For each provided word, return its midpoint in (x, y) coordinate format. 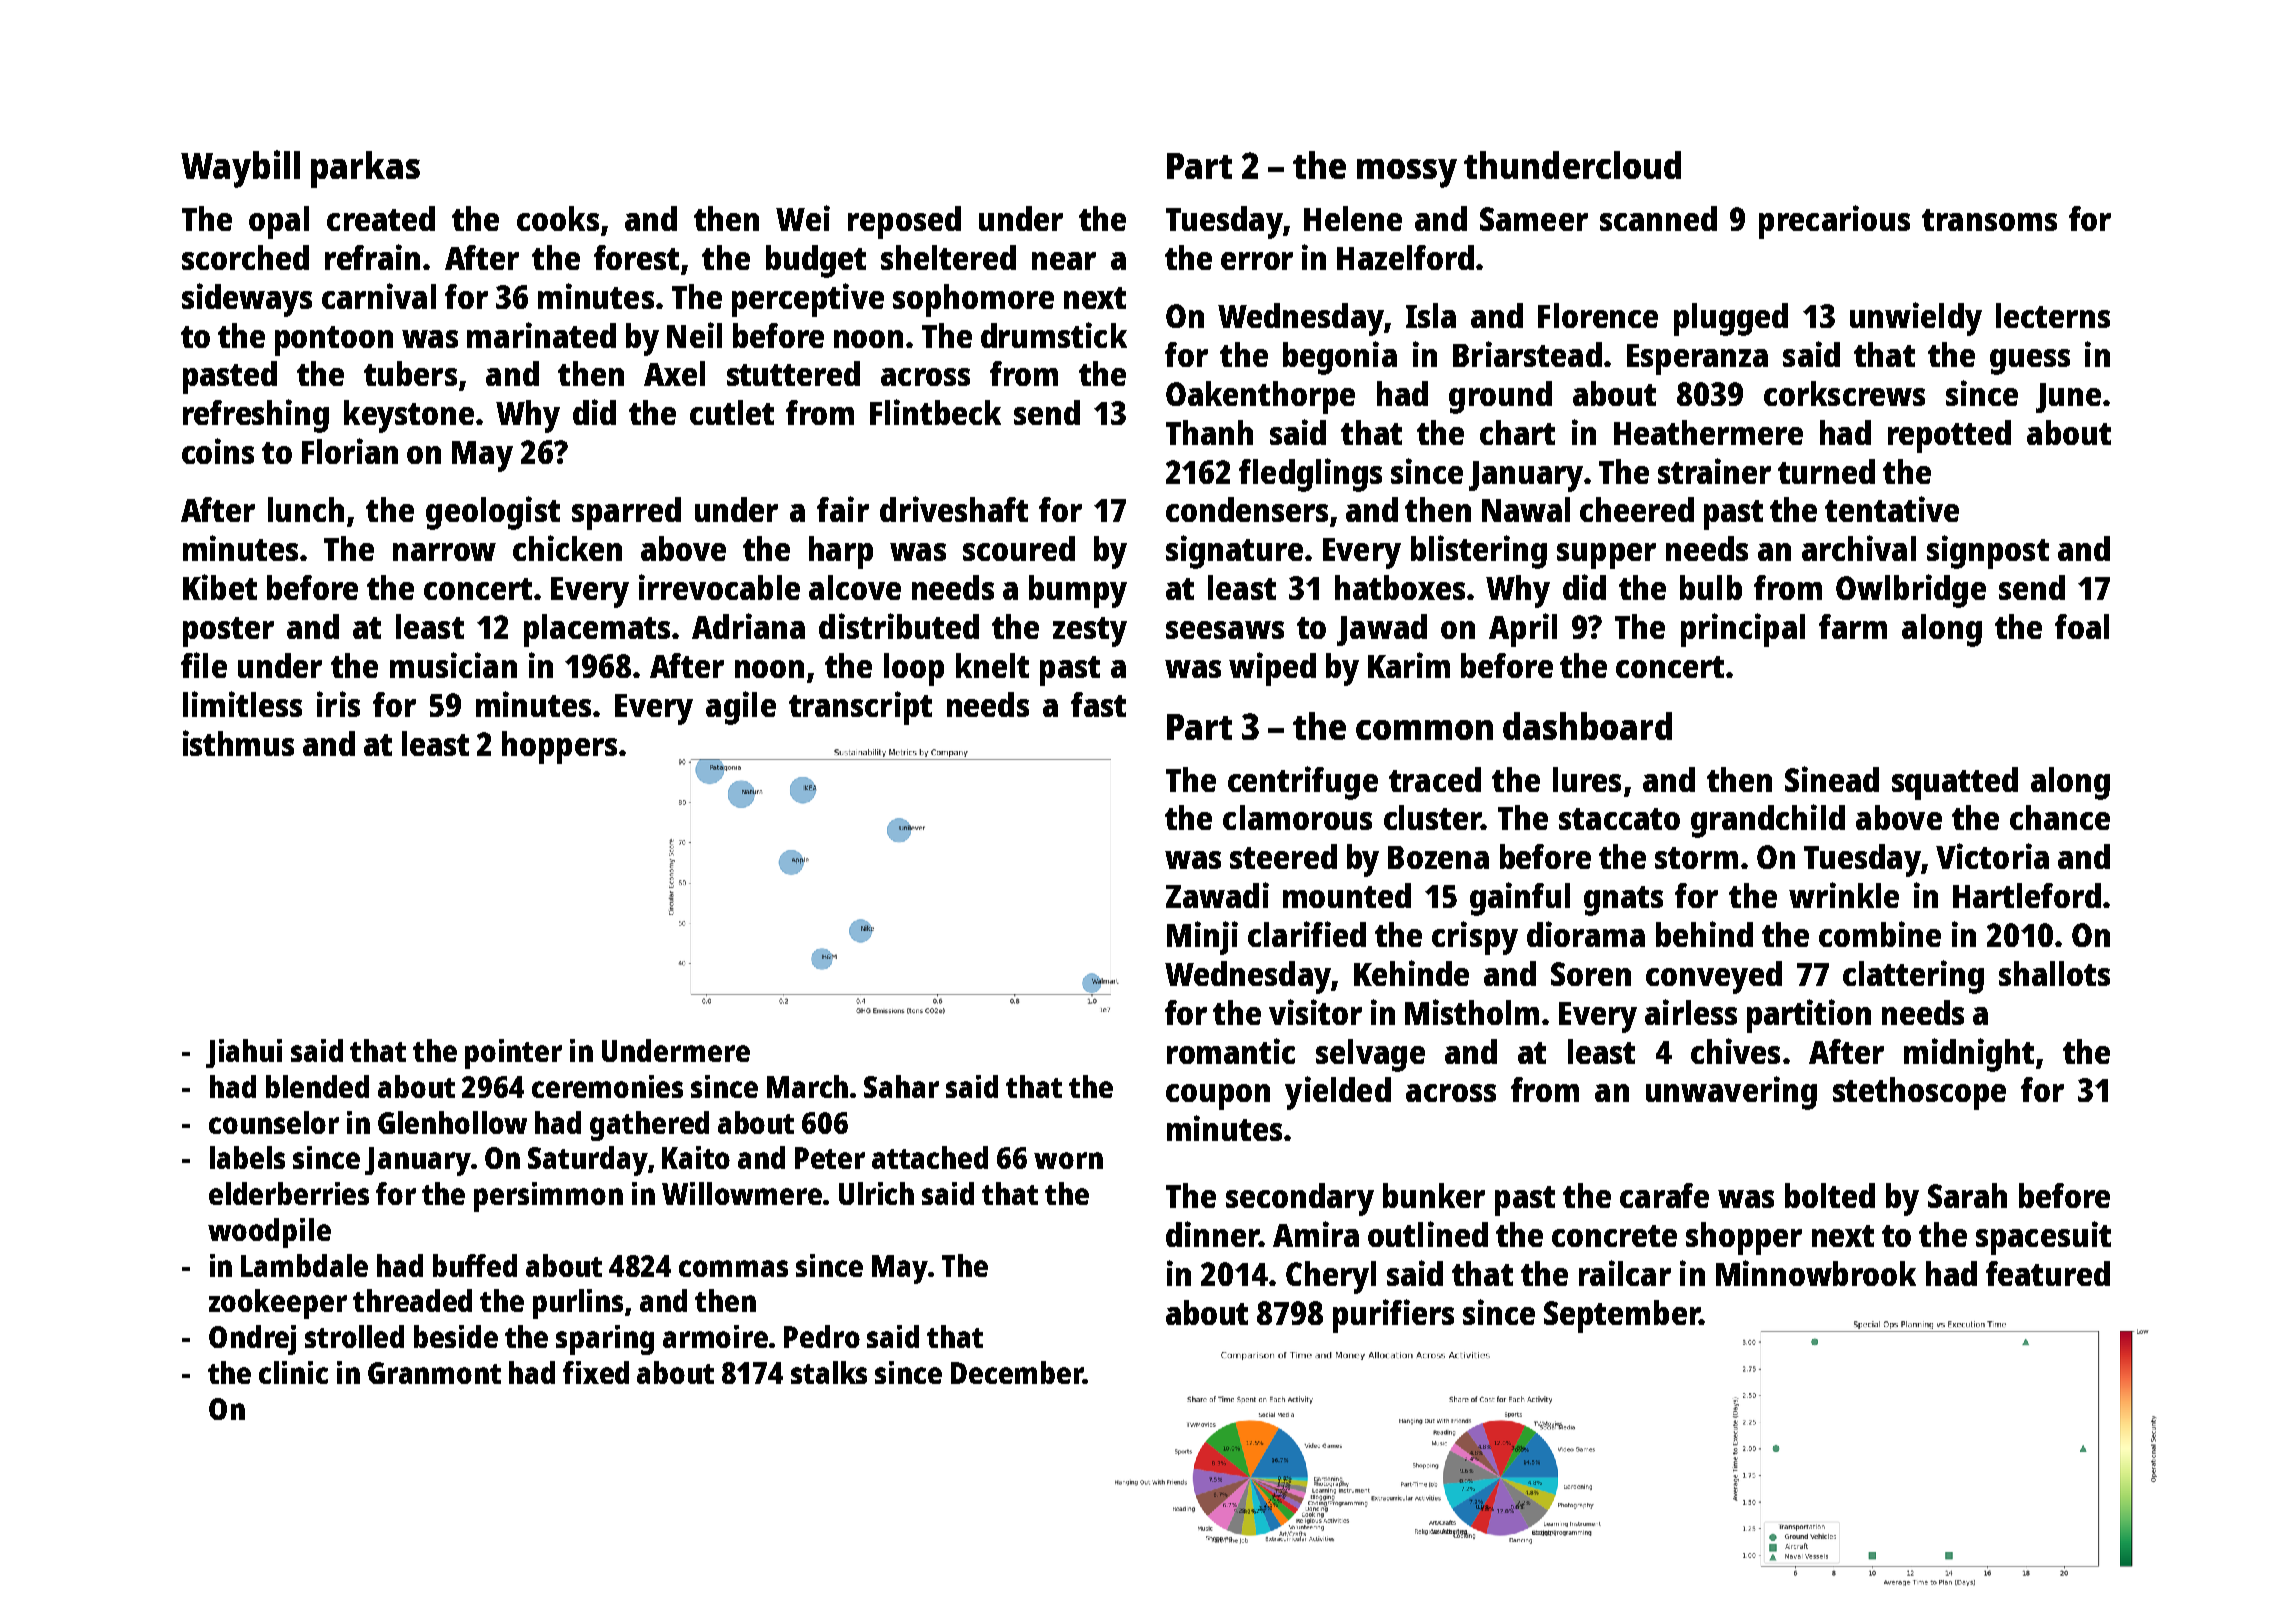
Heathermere (1708, 432)
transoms (1989, 220)
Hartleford (2027, 895)
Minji (1202, 938)
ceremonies (607, 1086)
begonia (1340, 358)
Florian (350, 451)
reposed (904, 222)
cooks (558, 218)
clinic (293, 1372)
